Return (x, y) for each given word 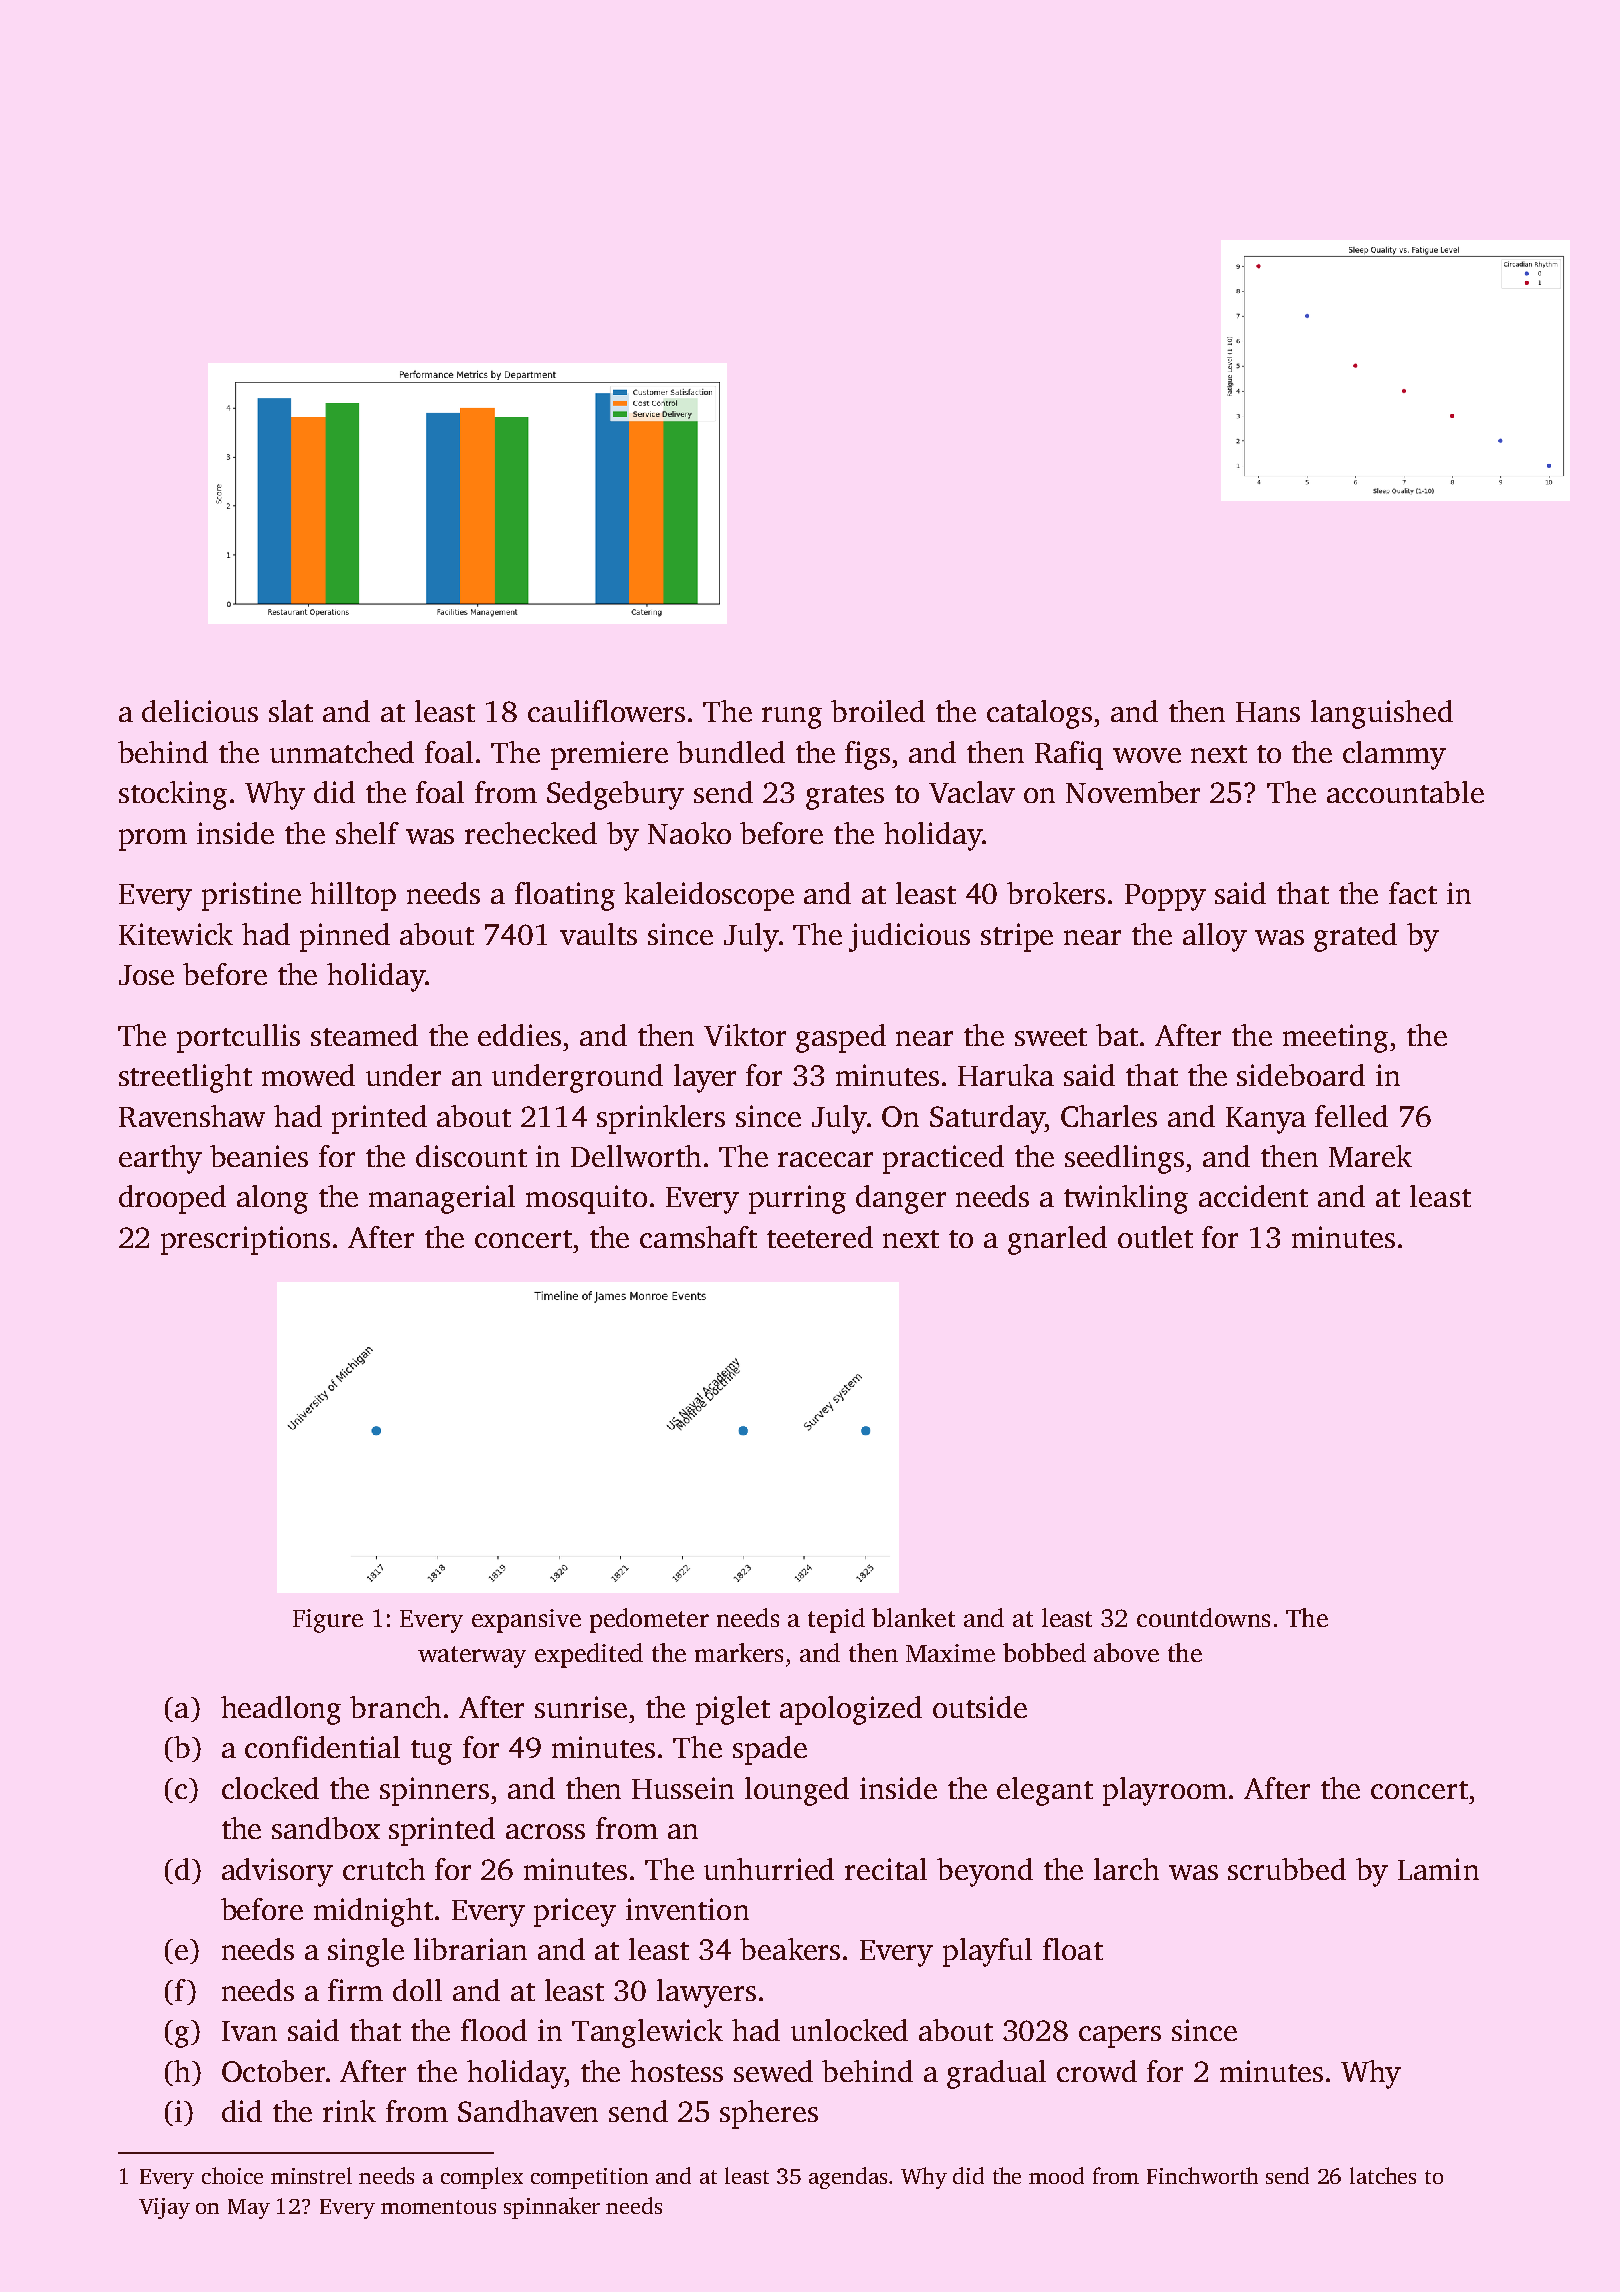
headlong (281, 1710)
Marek (1370, 1156)
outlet (1155, 1237)
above (1126, 1652)
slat (291, 711)
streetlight (185, 1078)
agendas (848, 2178)
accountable (1405, 792)
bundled (731, 752)
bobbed (1044, 1652)
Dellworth (636, 1156)
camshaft (698, 1237)
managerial (442, 1199)
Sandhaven (528, 2111)
